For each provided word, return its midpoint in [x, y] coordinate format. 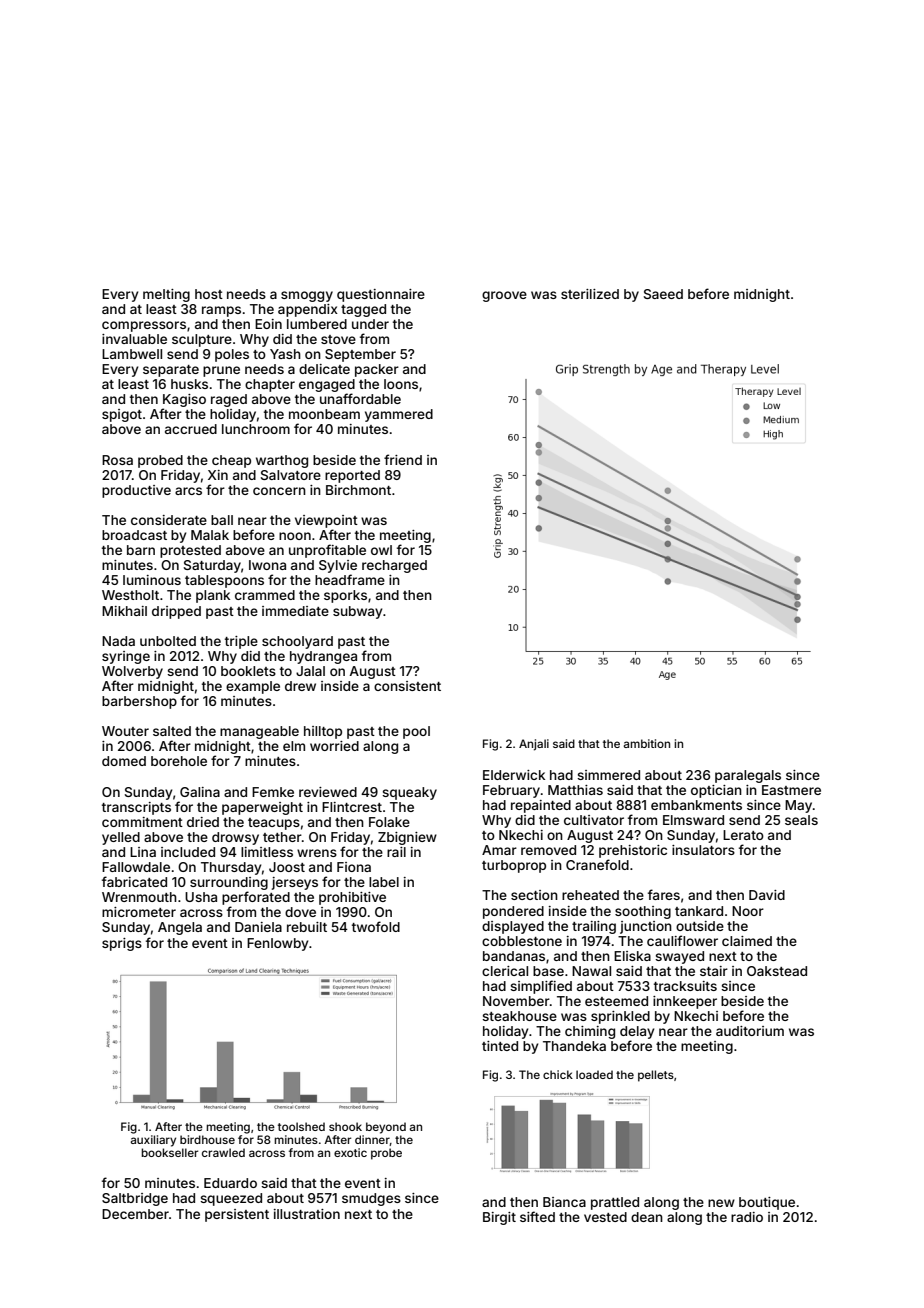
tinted [500, 1046]
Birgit [499, 1218]
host [209, 294]
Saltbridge [135, 1199]
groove [504, 296]
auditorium [750, 1031]
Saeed [663, 294]
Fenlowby [277, 944]
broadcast [134, 535]
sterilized [590, 294]
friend [403, 459]
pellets [656, 1076]
